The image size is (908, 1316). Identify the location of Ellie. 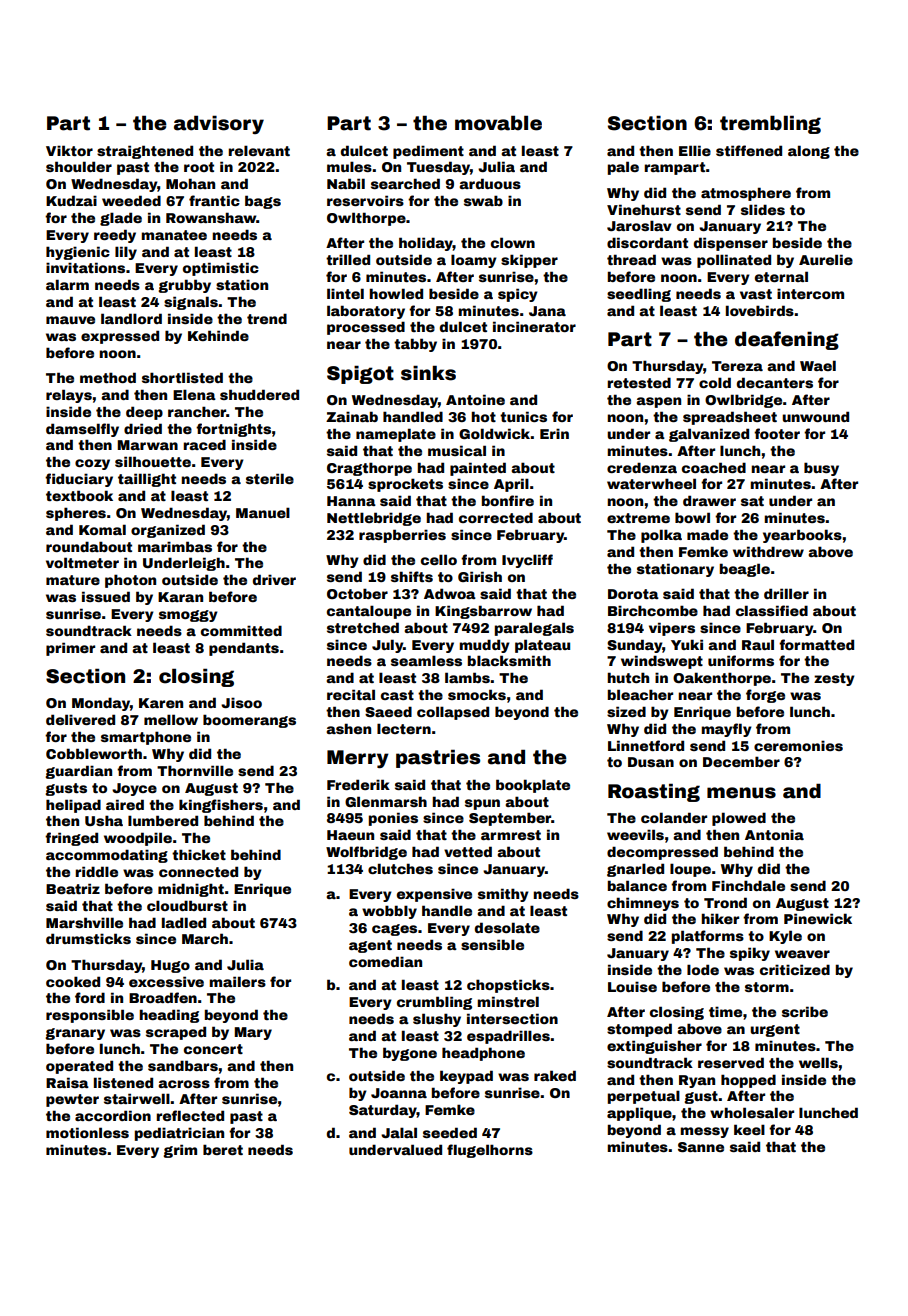
(695, 150).
